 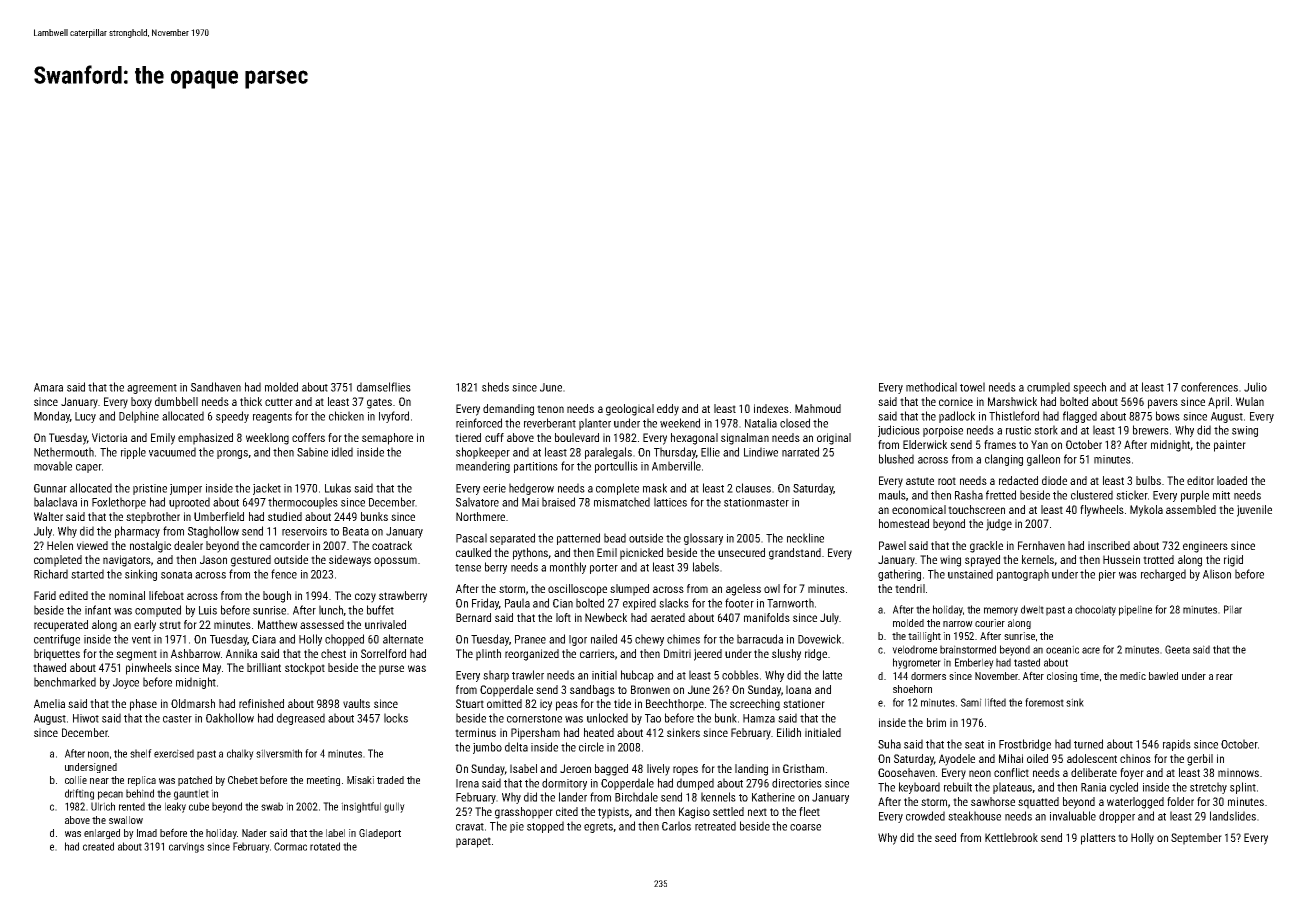 I want to click on judge, so click(x=999, y=525).
